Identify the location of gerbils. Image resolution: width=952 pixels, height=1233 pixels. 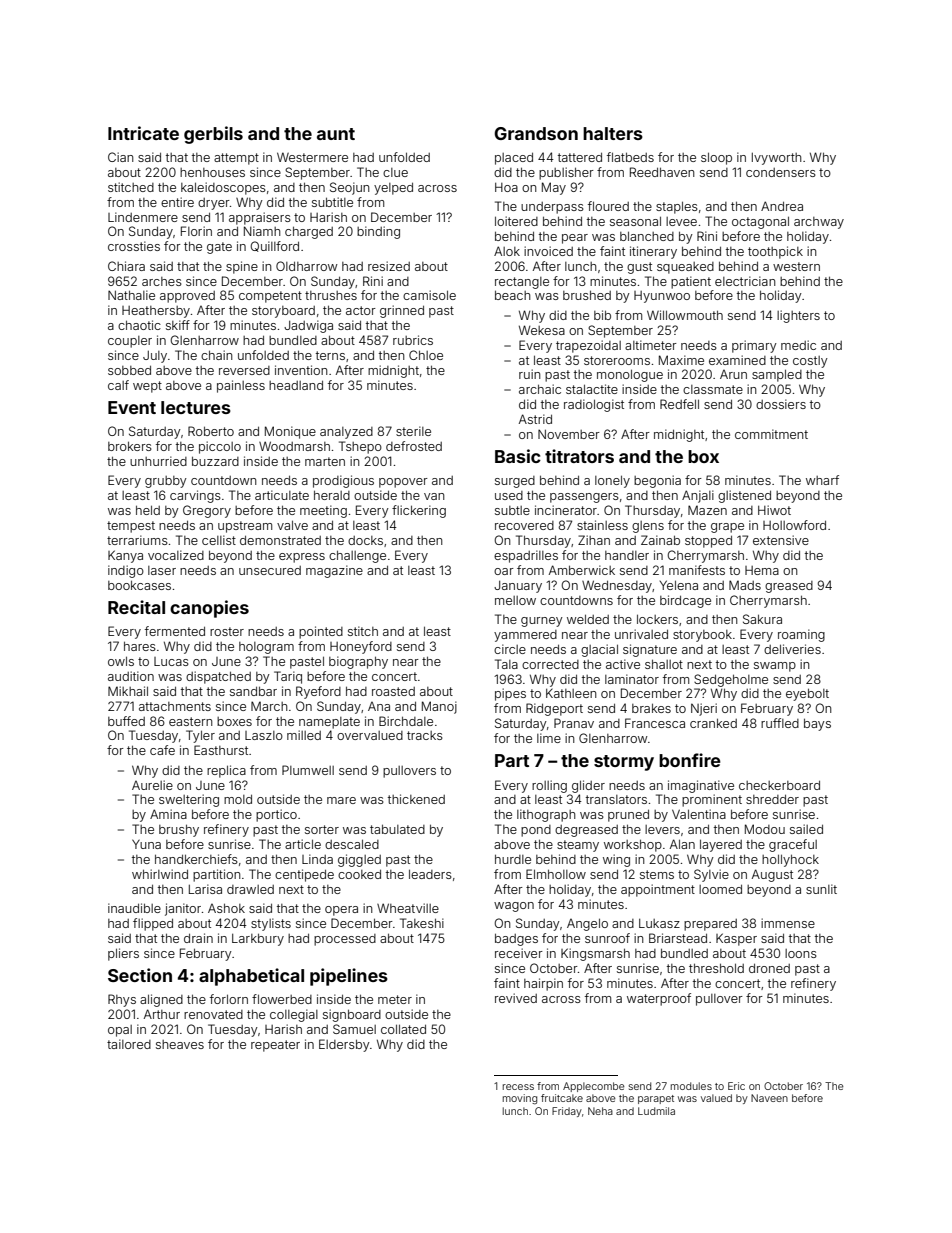
(213, 135).
